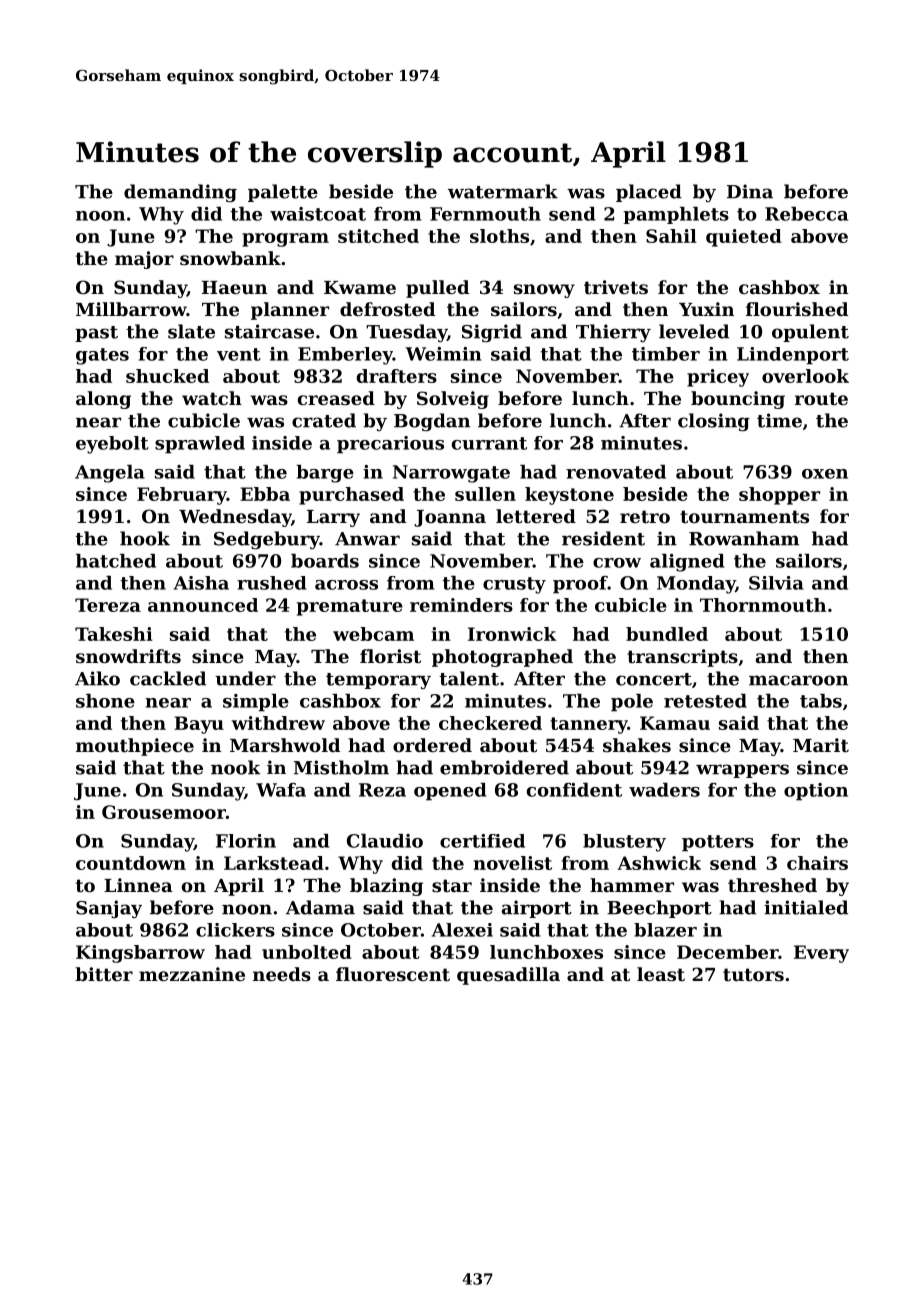  I want to click on webcam, so click(373, 634).
